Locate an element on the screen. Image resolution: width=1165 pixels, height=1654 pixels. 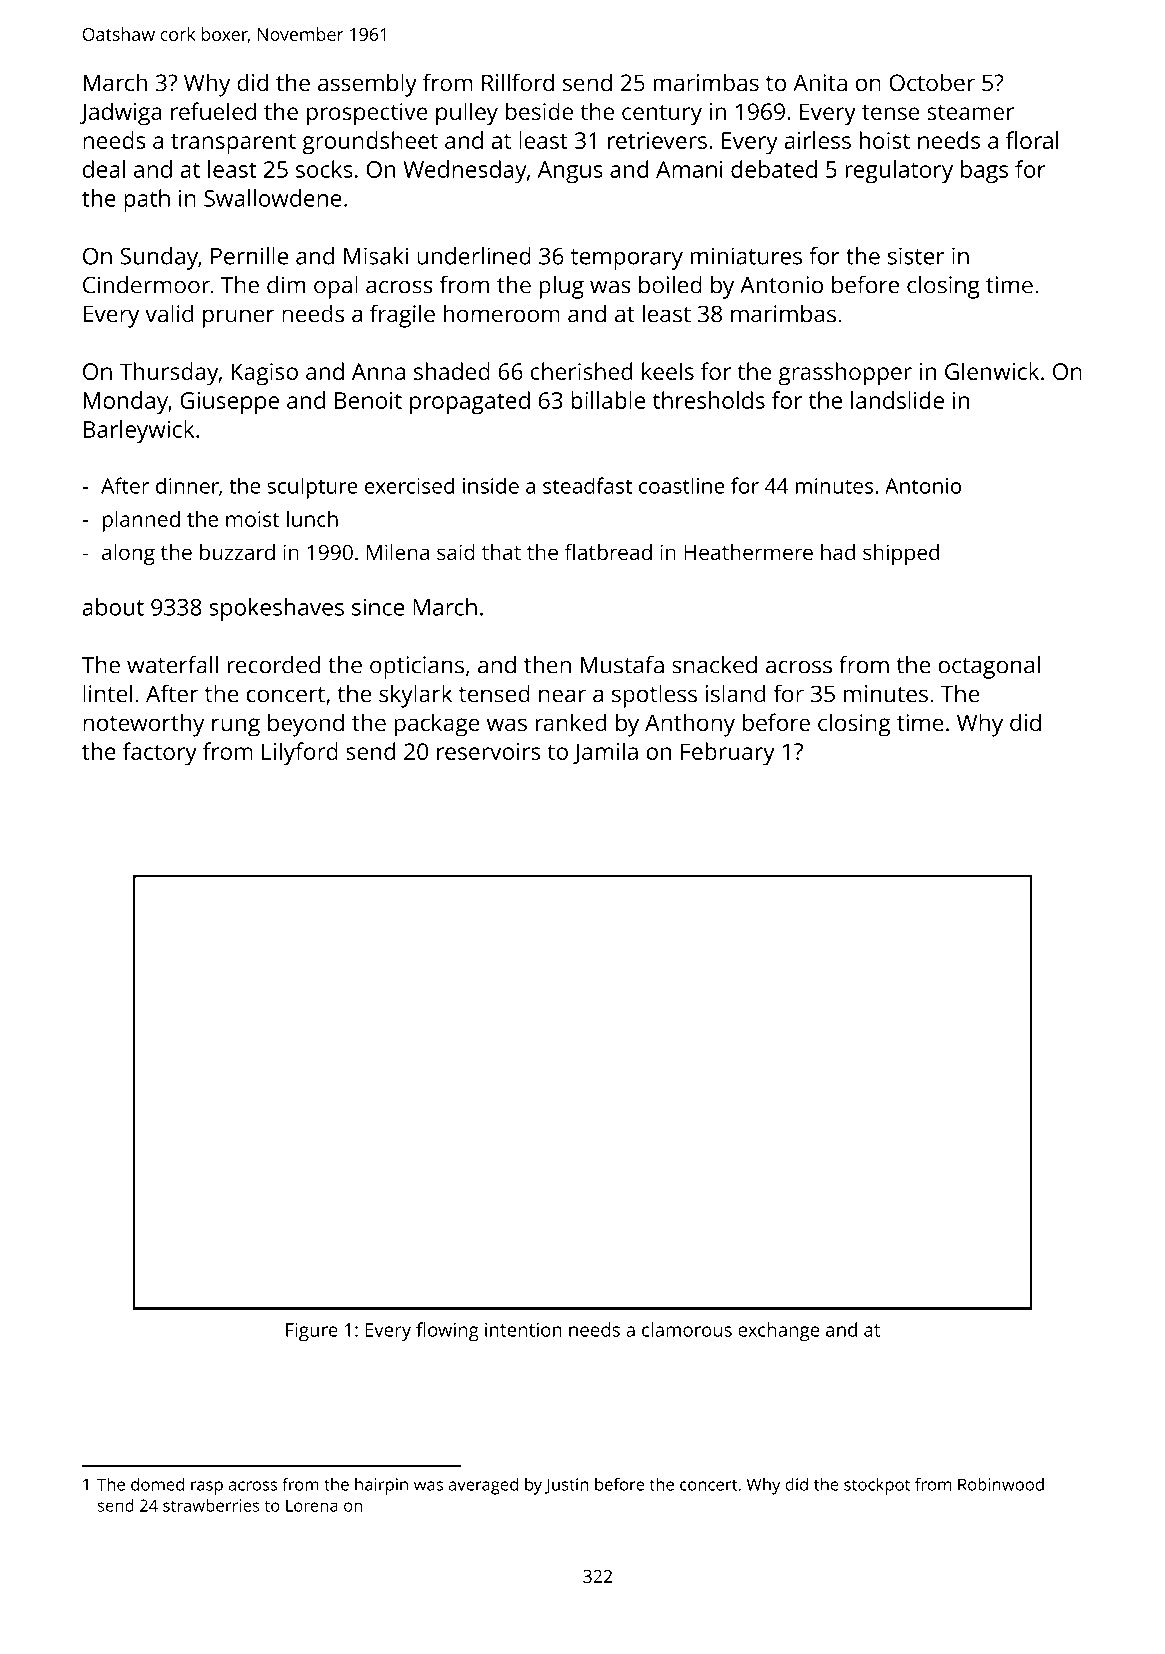
along is located at coordinates (128, 554).
